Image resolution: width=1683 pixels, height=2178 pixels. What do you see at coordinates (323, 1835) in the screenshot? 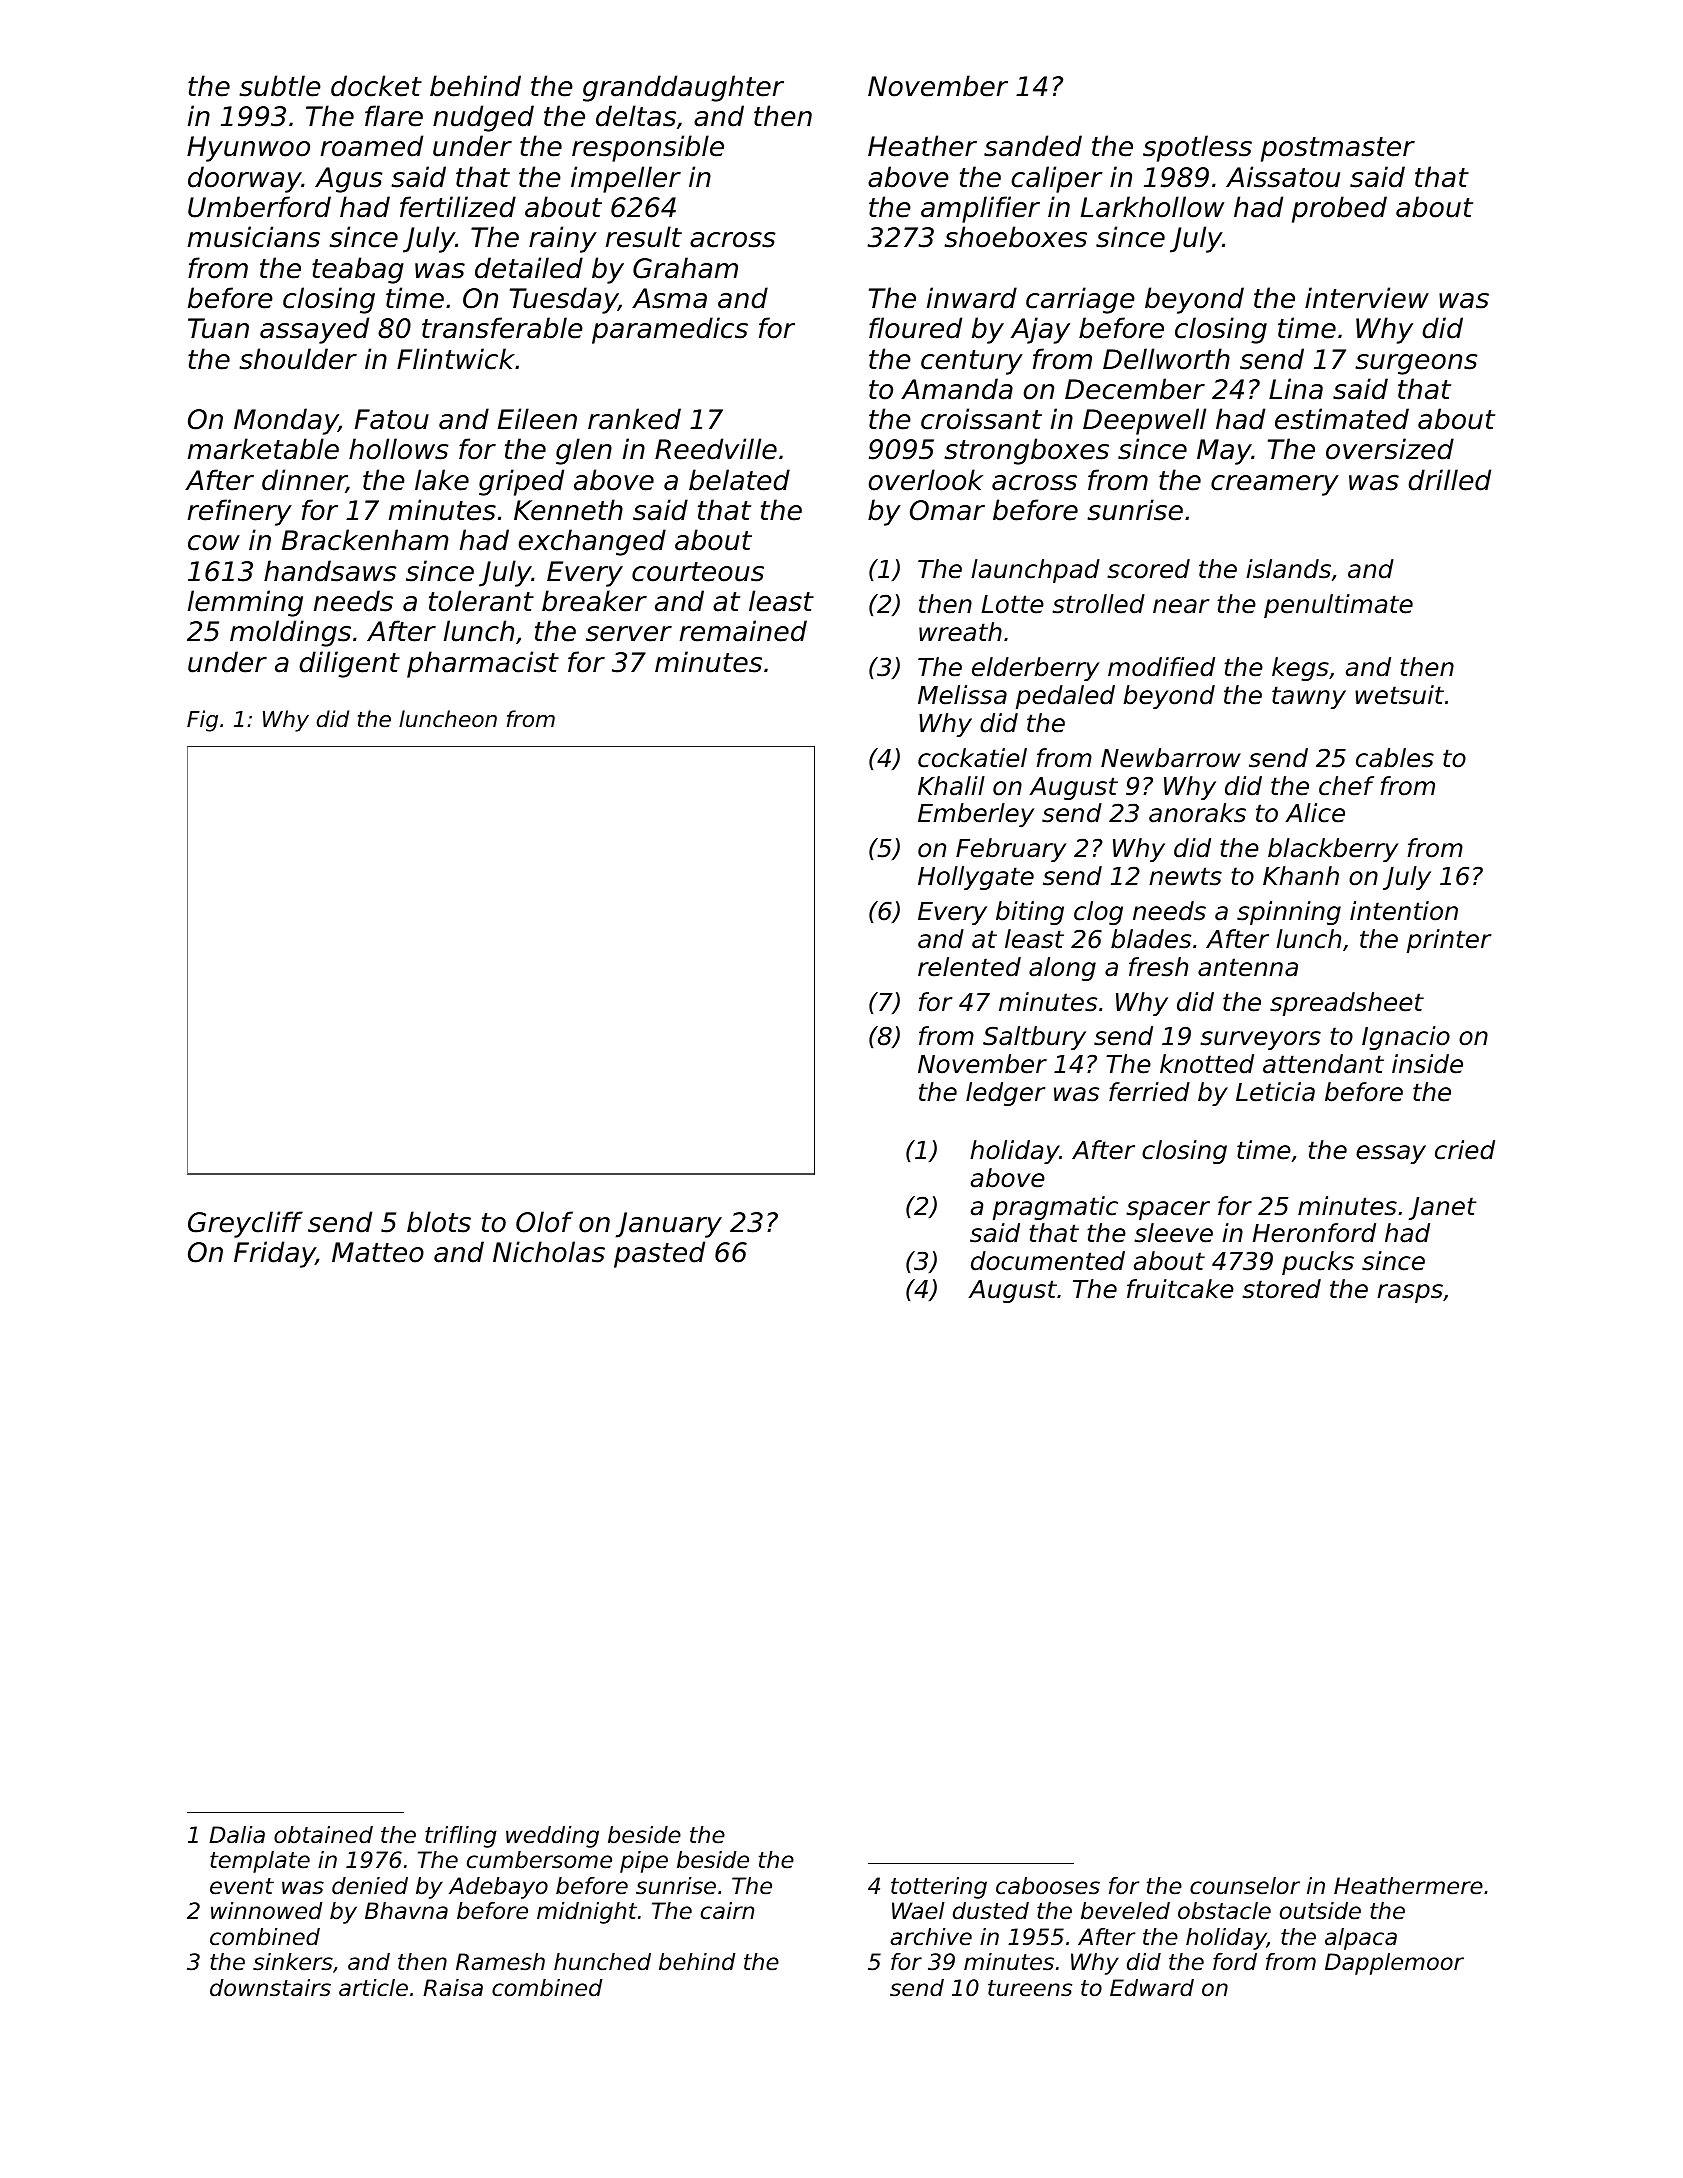
I see `obtained` at bounding box center [323, 1835].
